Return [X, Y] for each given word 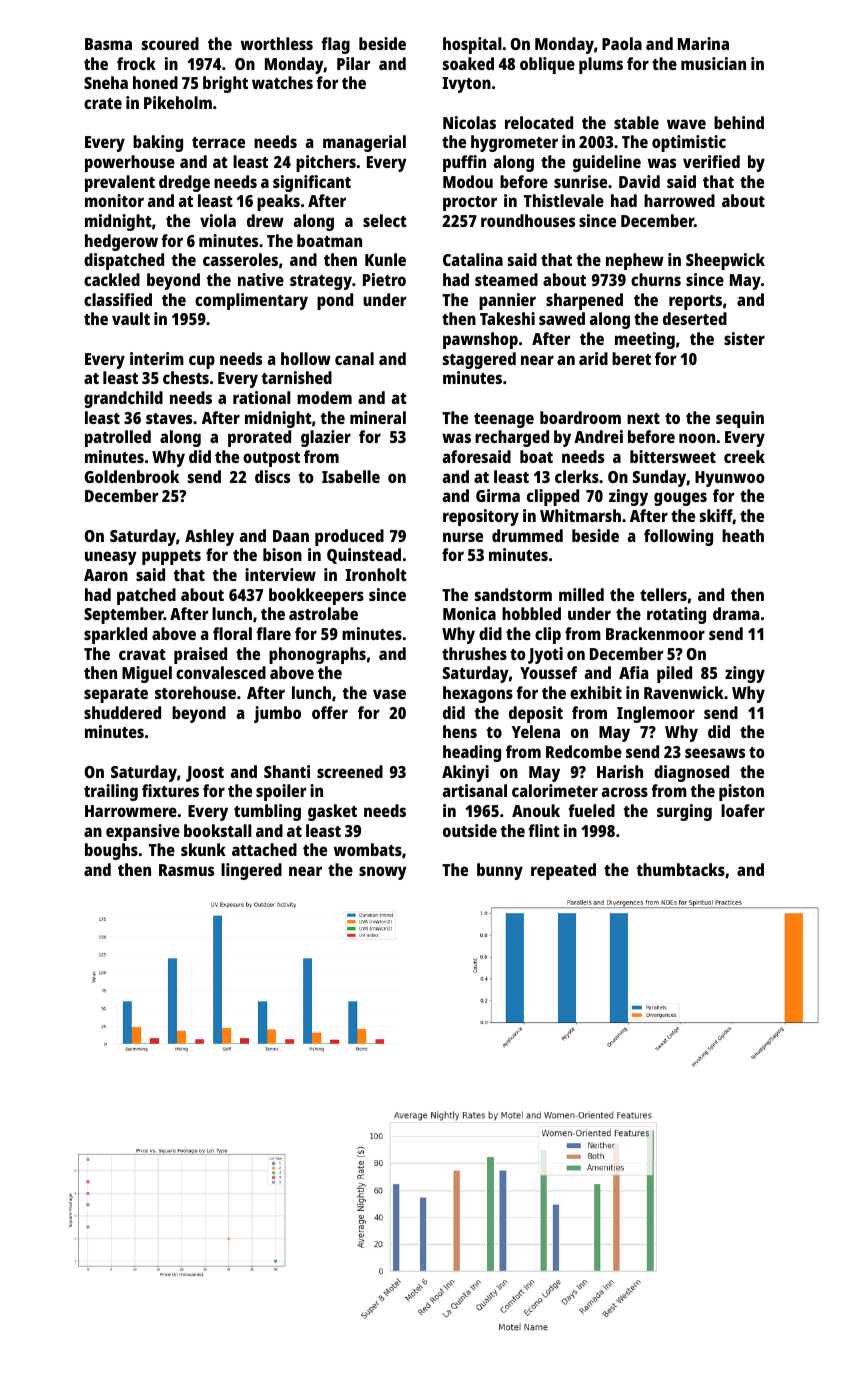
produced [349, 537]
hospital [472, 45]
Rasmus [186, 870]
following [678, 537]
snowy [383, 873]
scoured [170, 43]
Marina [703, 43]
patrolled [118, 438]
